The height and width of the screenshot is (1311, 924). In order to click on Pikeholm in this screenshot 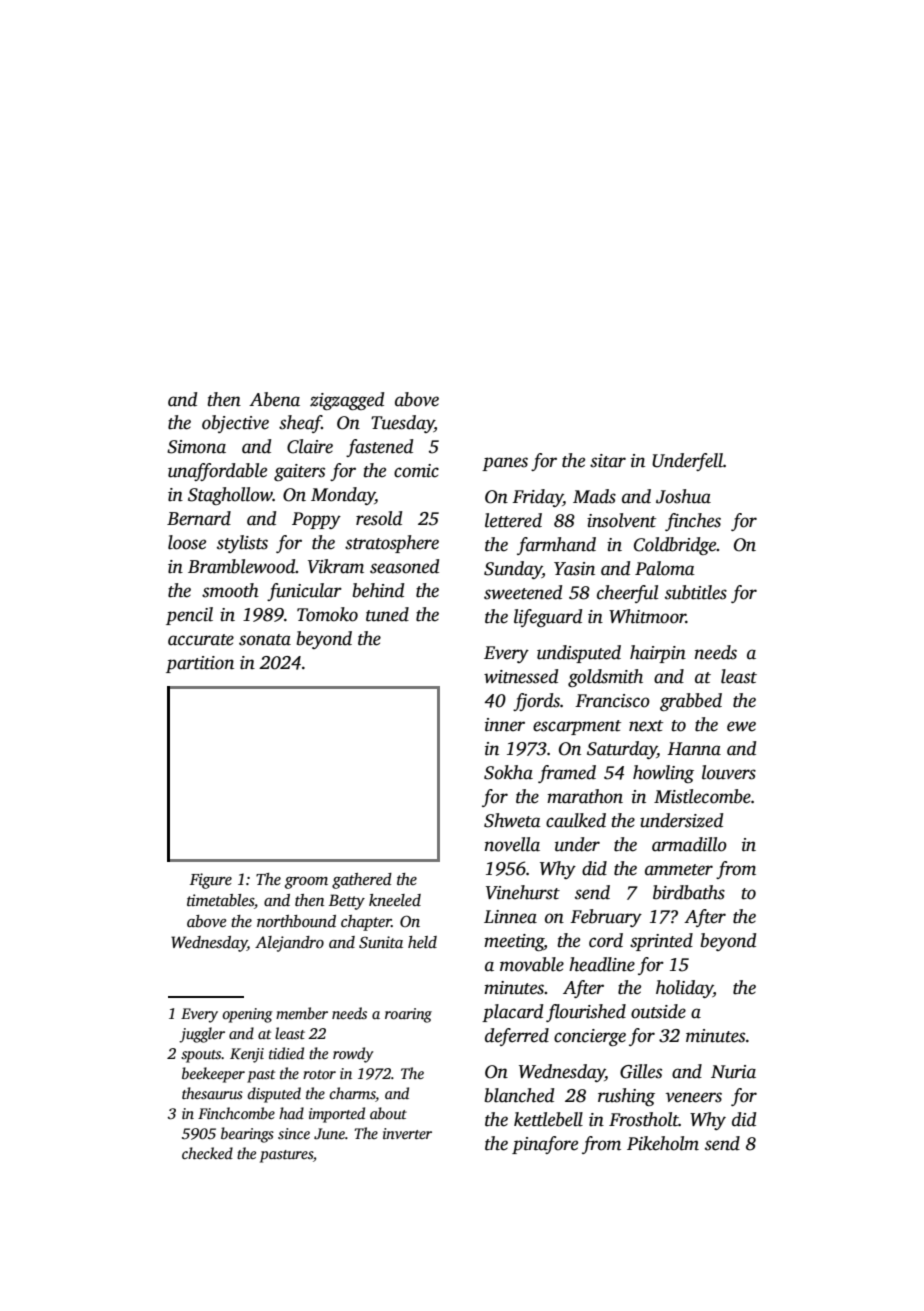, I will do `click(663, 1143)`.
